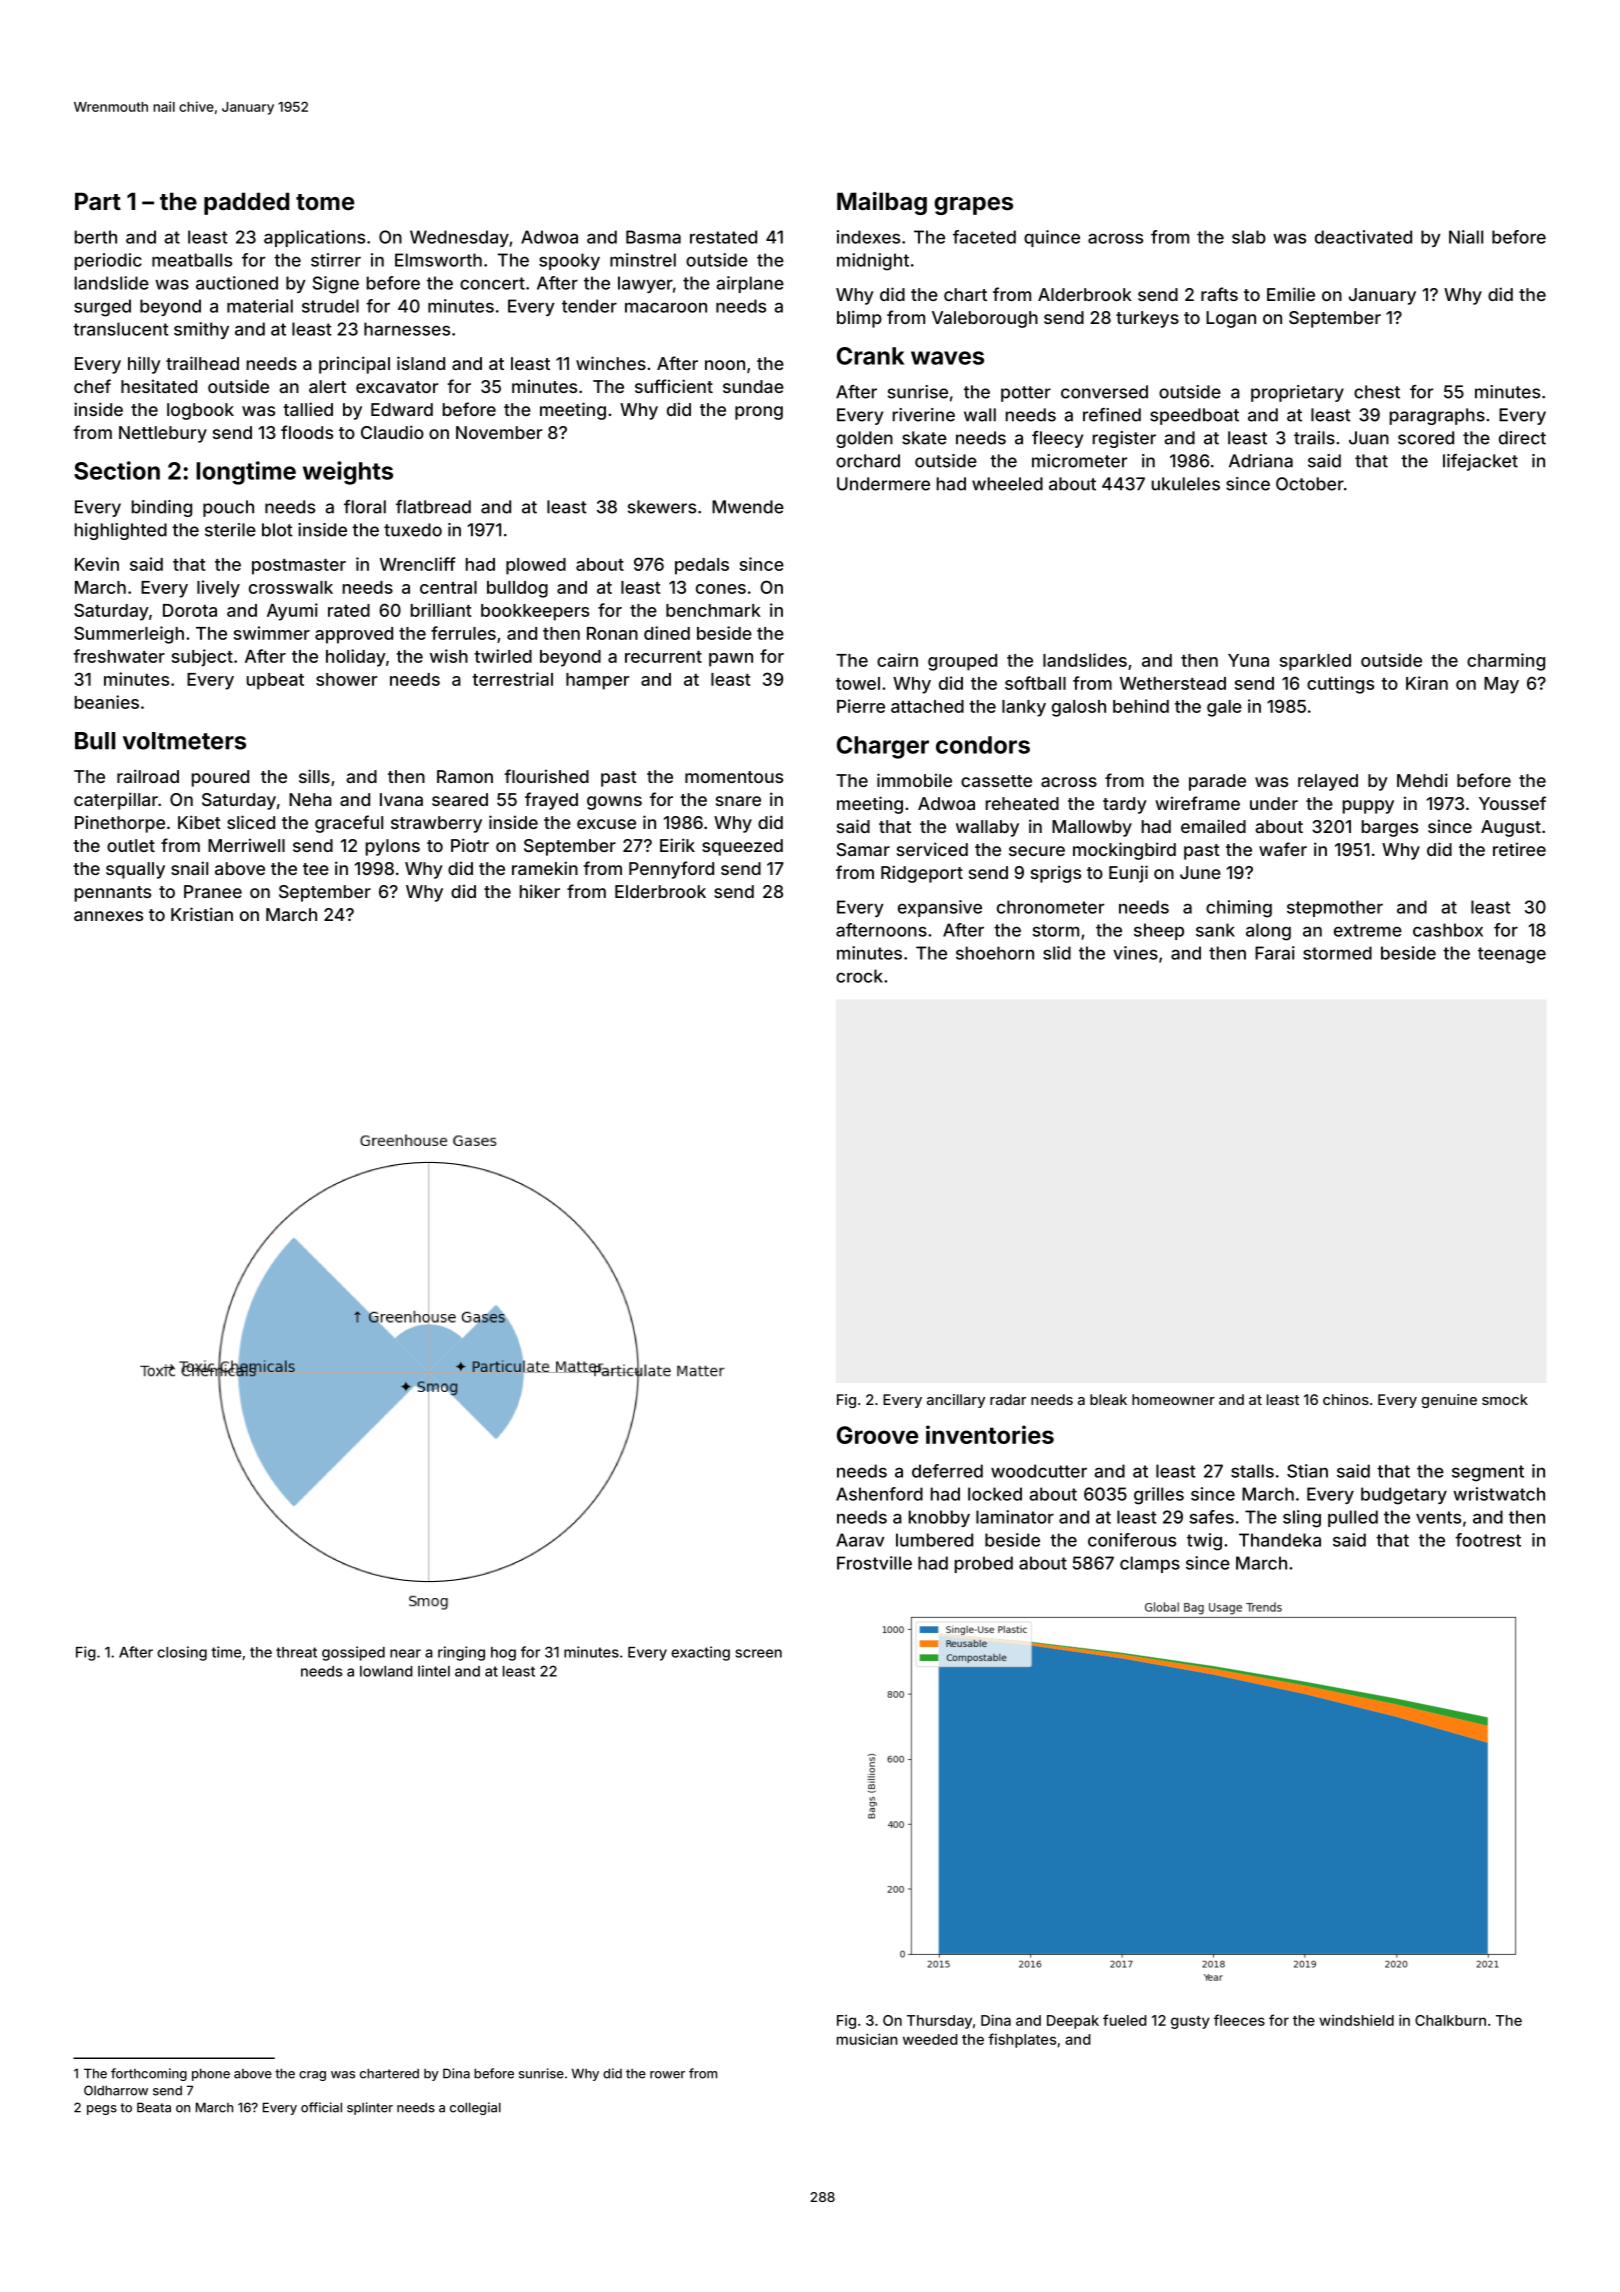 The width and height of the page is (1620, 2292). I want to click on harnesses, so click(407, 329).
